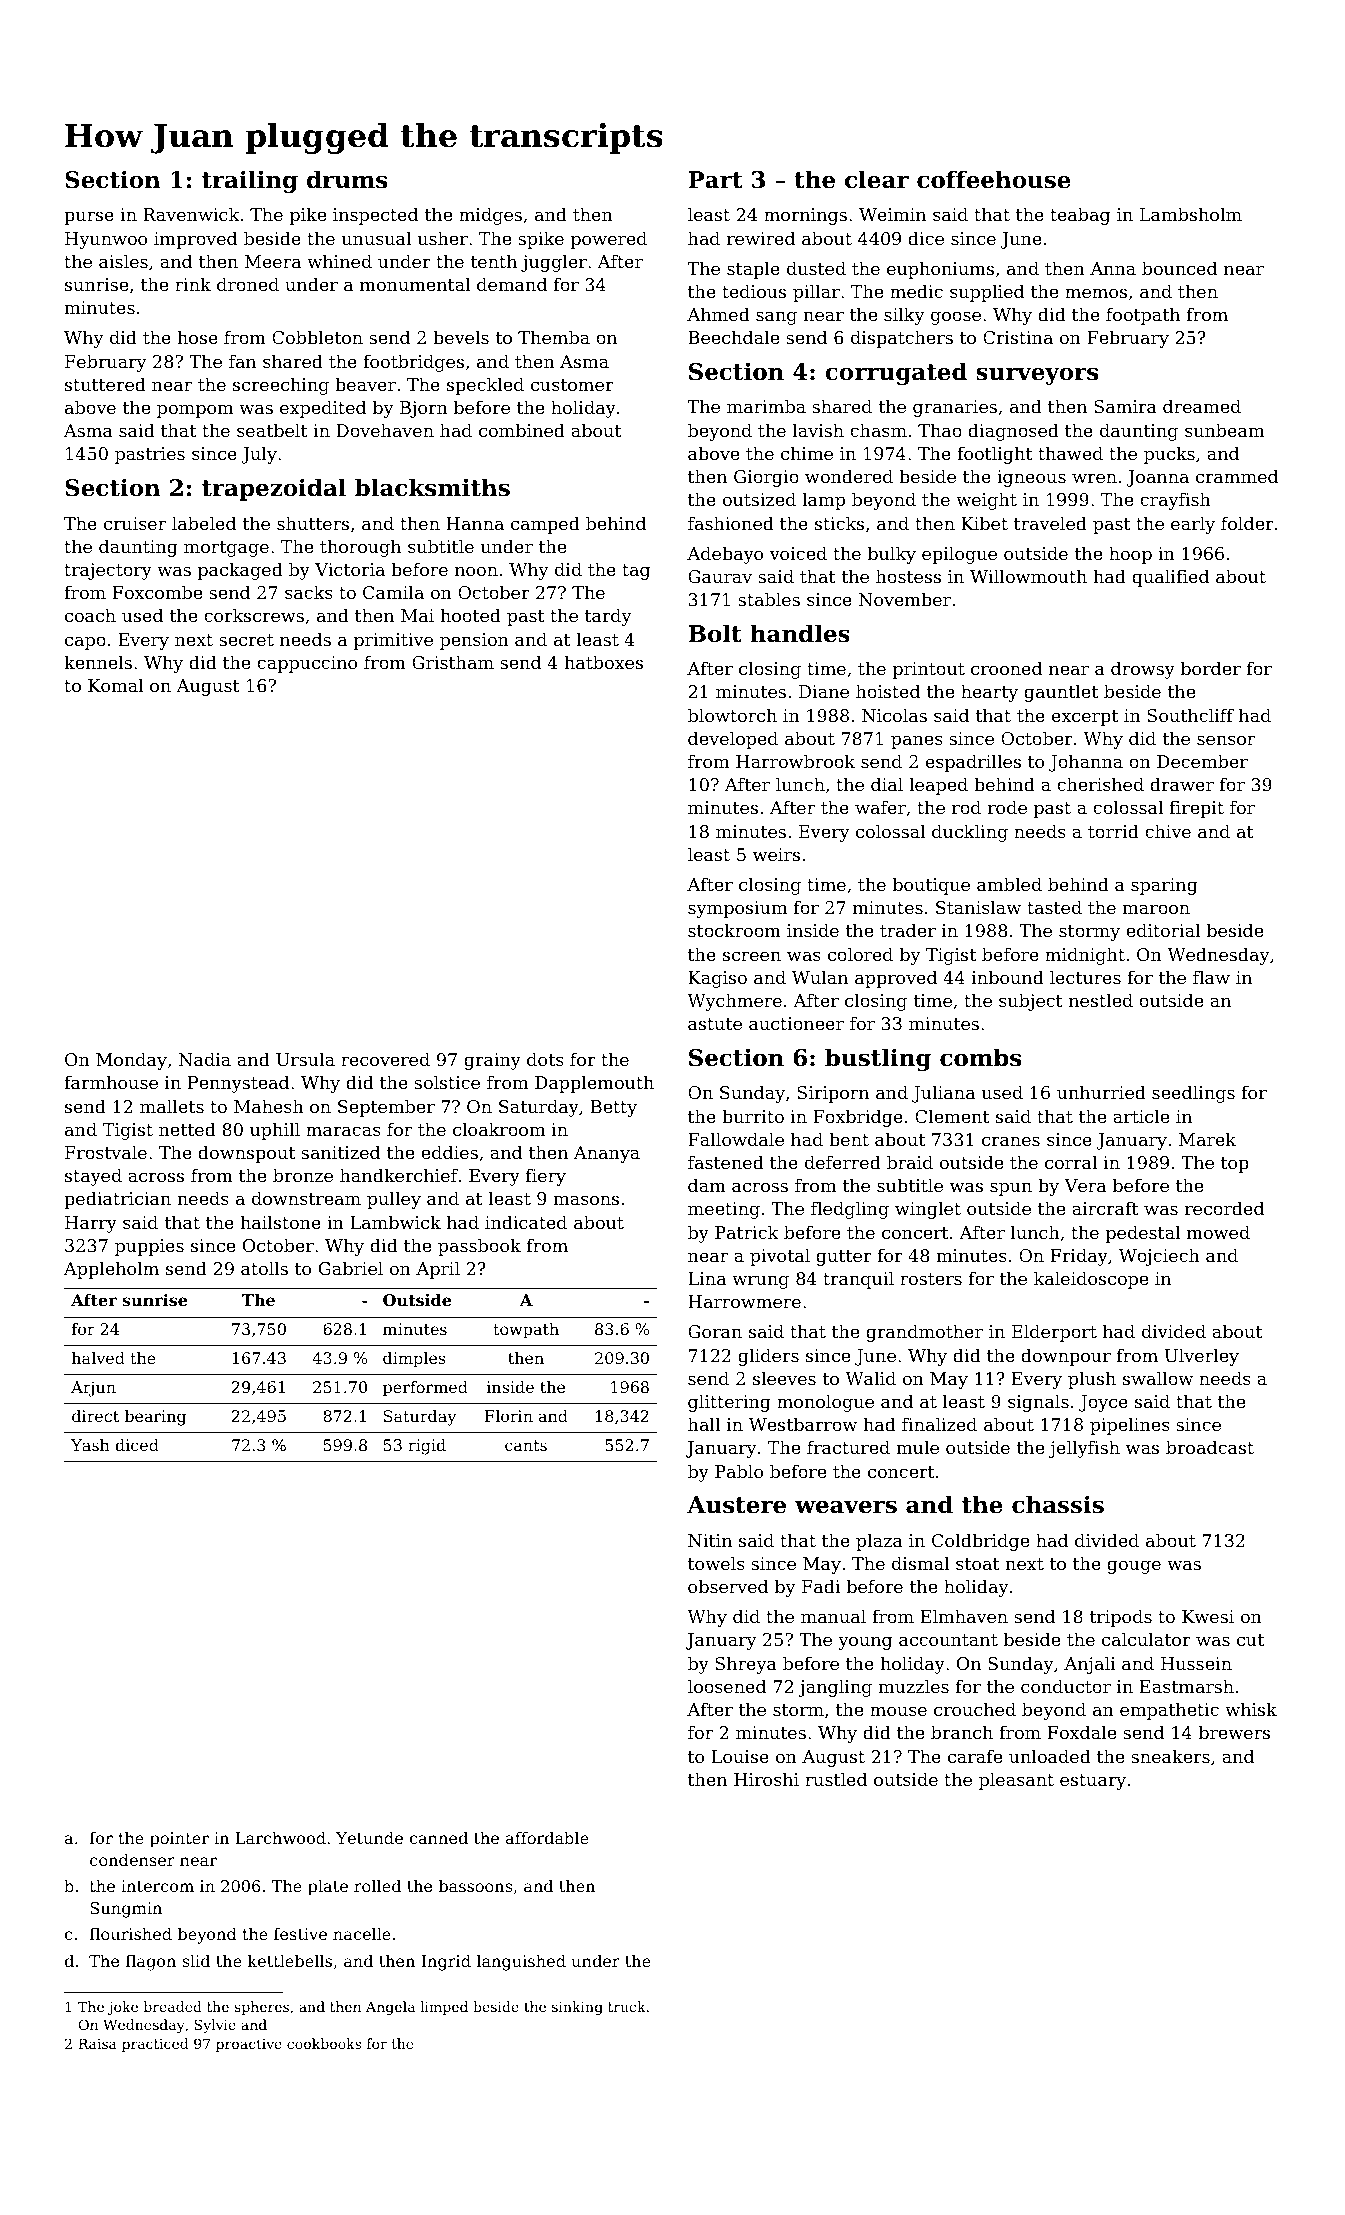  I want to click on towpath, so click(526, 1331).
